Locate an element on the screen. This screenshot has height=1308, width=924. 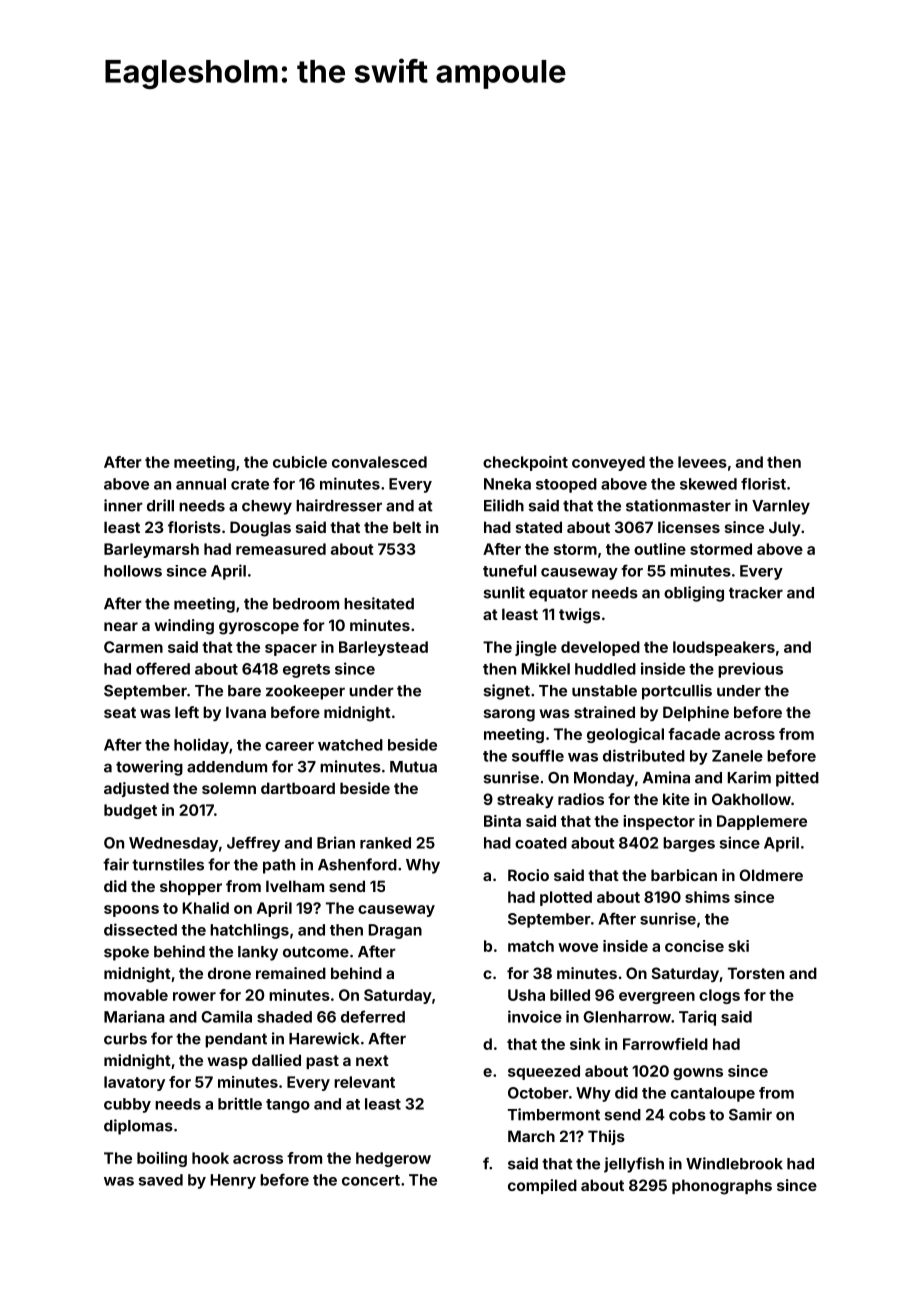
Mutua is located at coordinates (413, 767).
